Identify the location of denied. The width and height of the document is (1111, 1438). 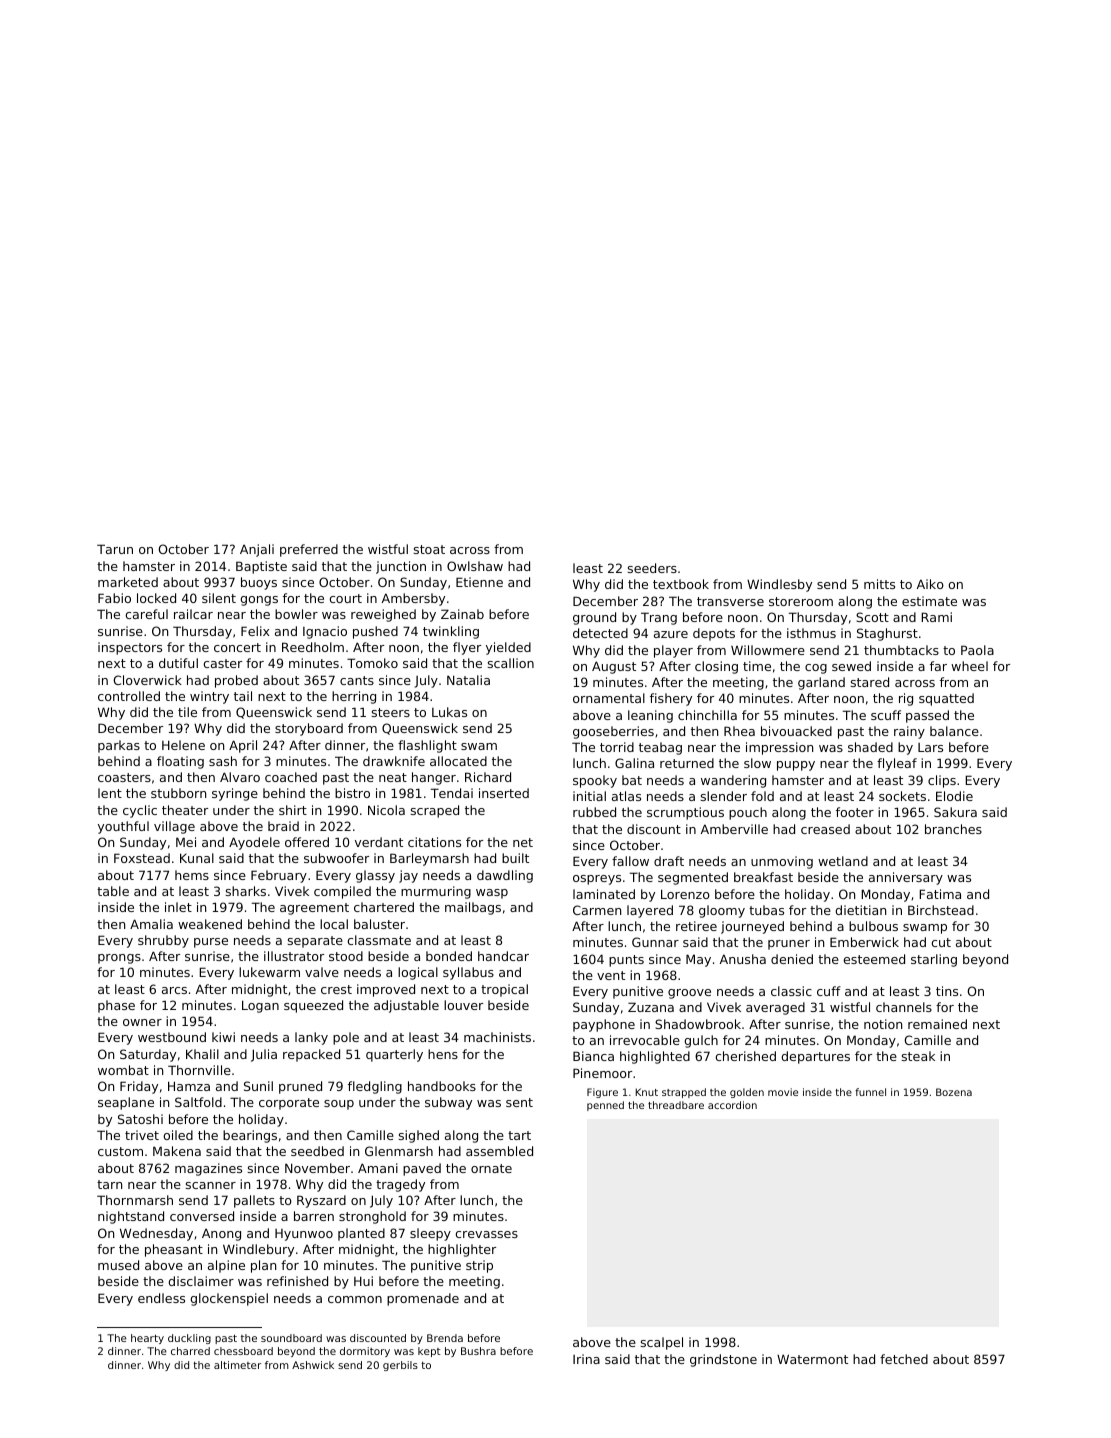
(792, 959).
